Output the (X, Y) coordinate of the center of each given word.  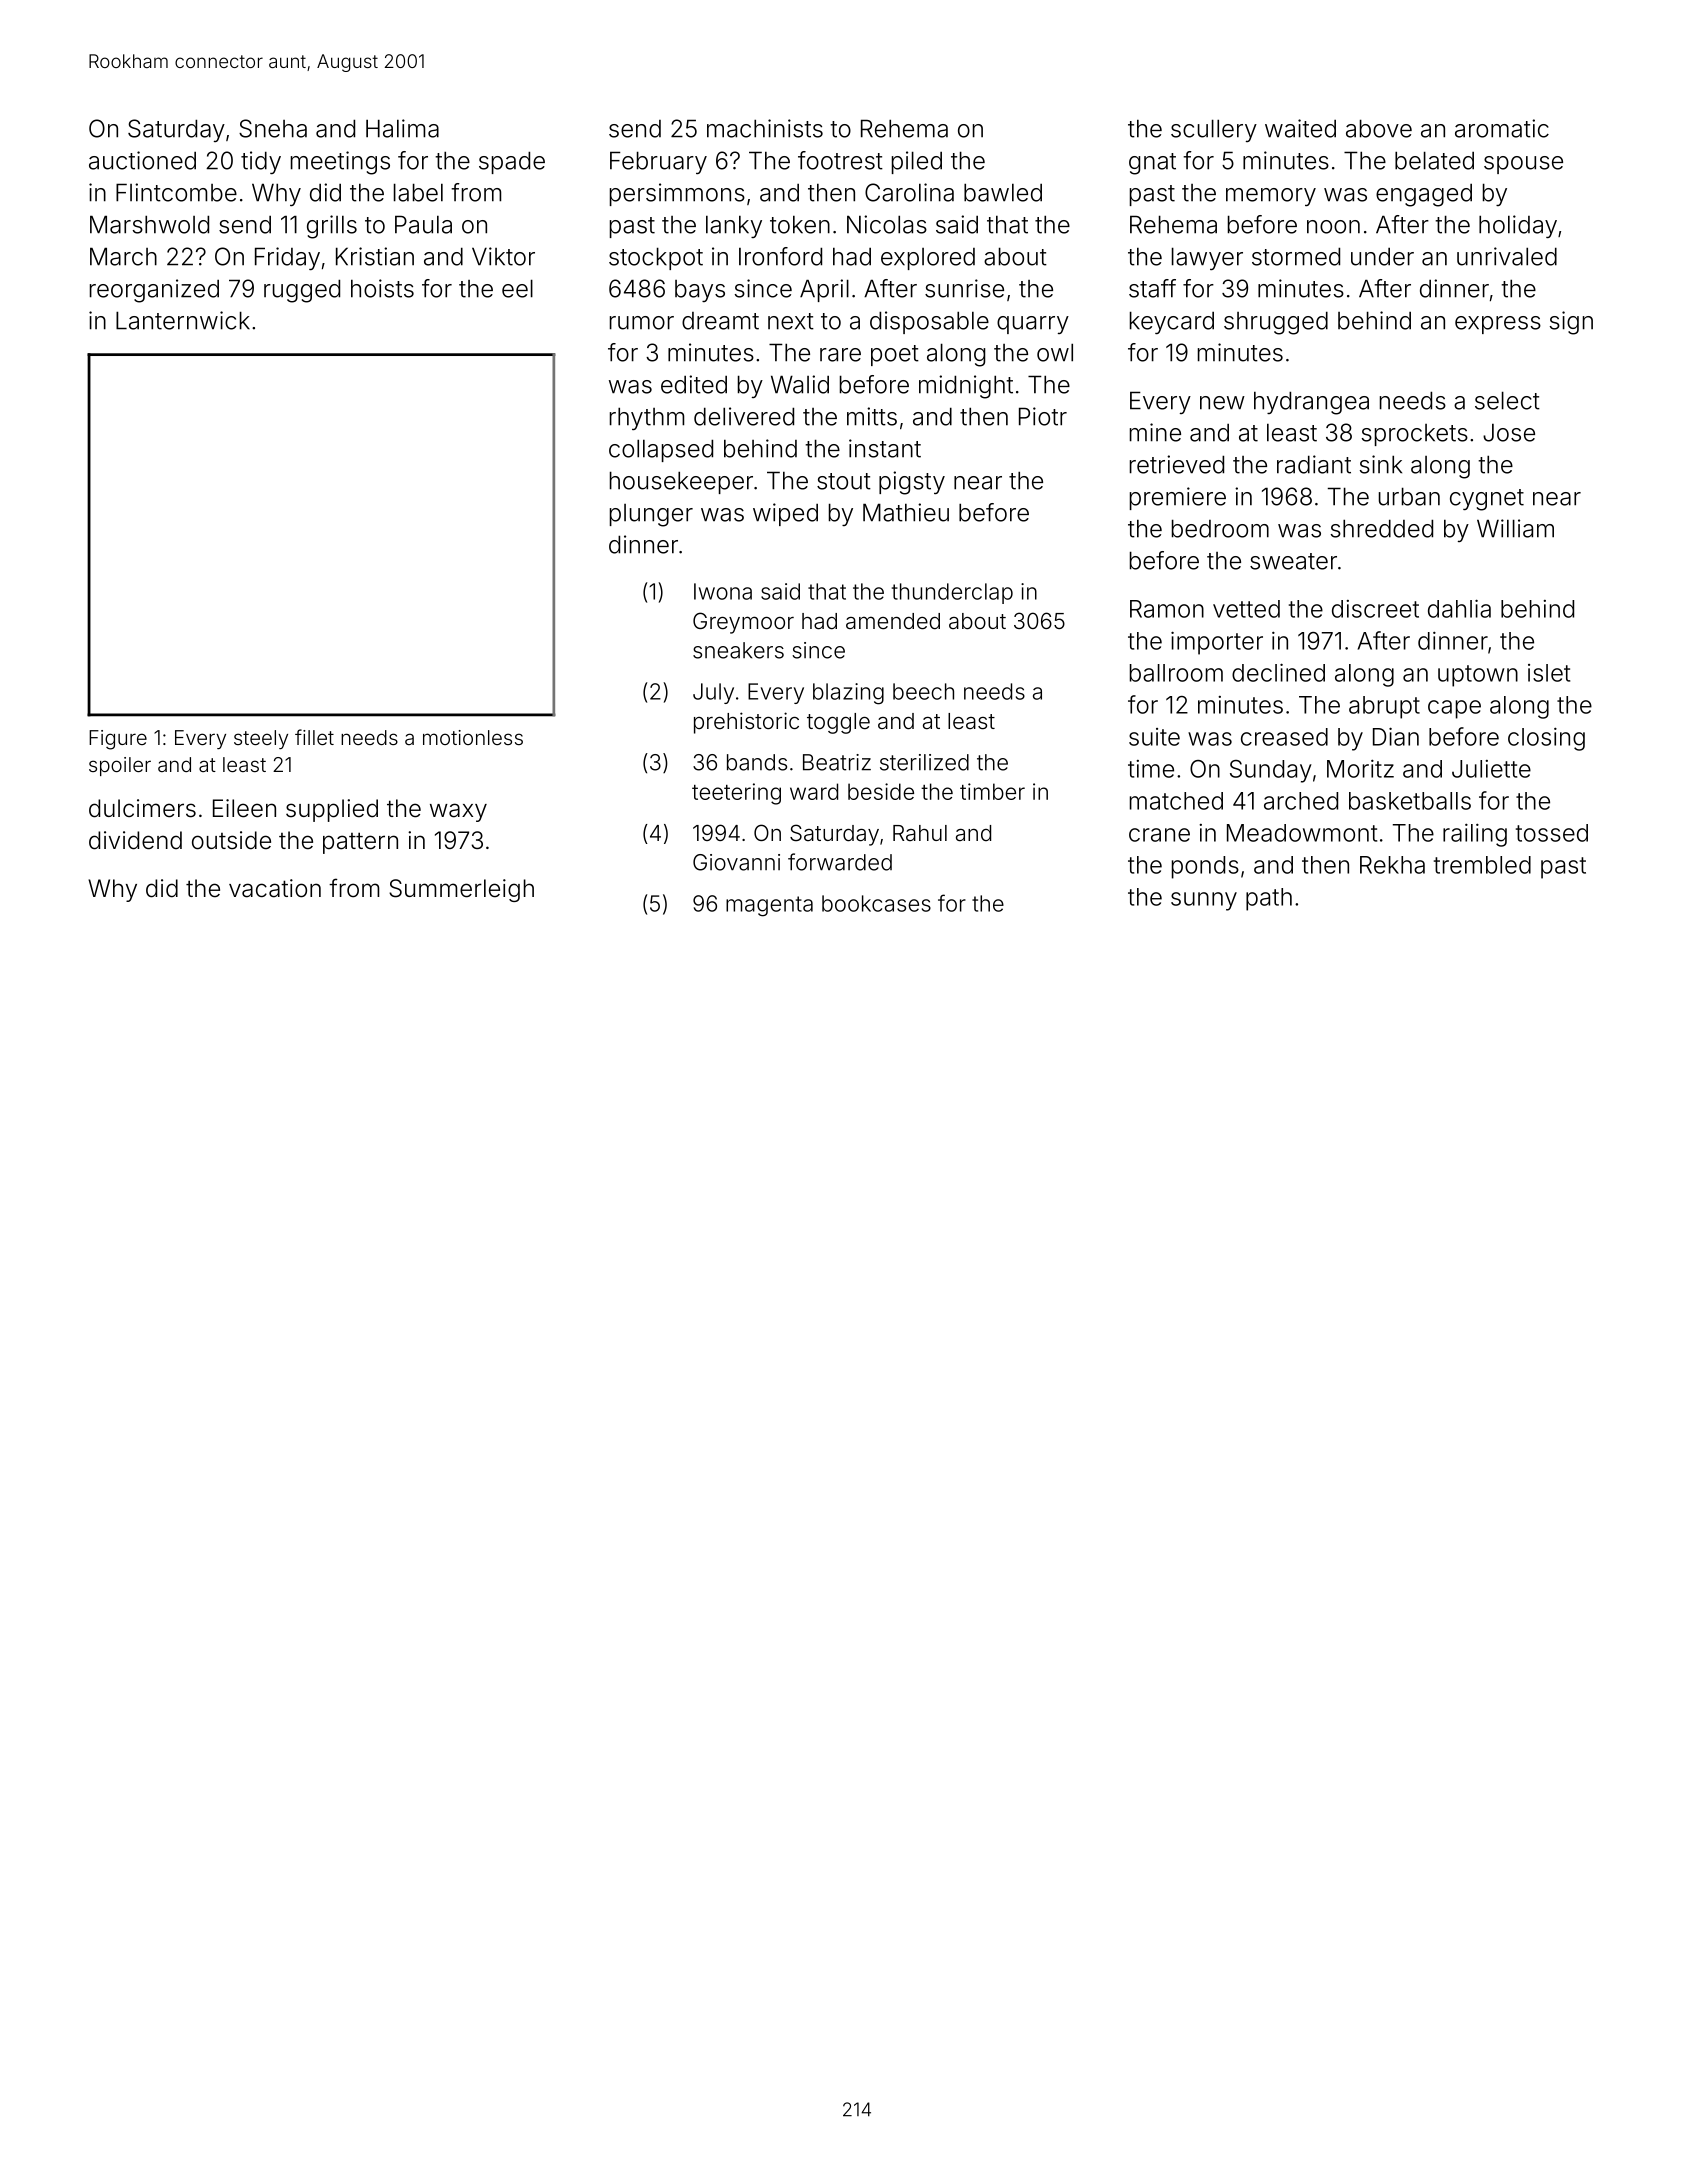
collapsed (661, 450)
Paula (423, 224)
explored (928, 259)
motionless (473, 737)
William (1515, 528)
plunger (651, 515)
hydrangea (1311, 403)
